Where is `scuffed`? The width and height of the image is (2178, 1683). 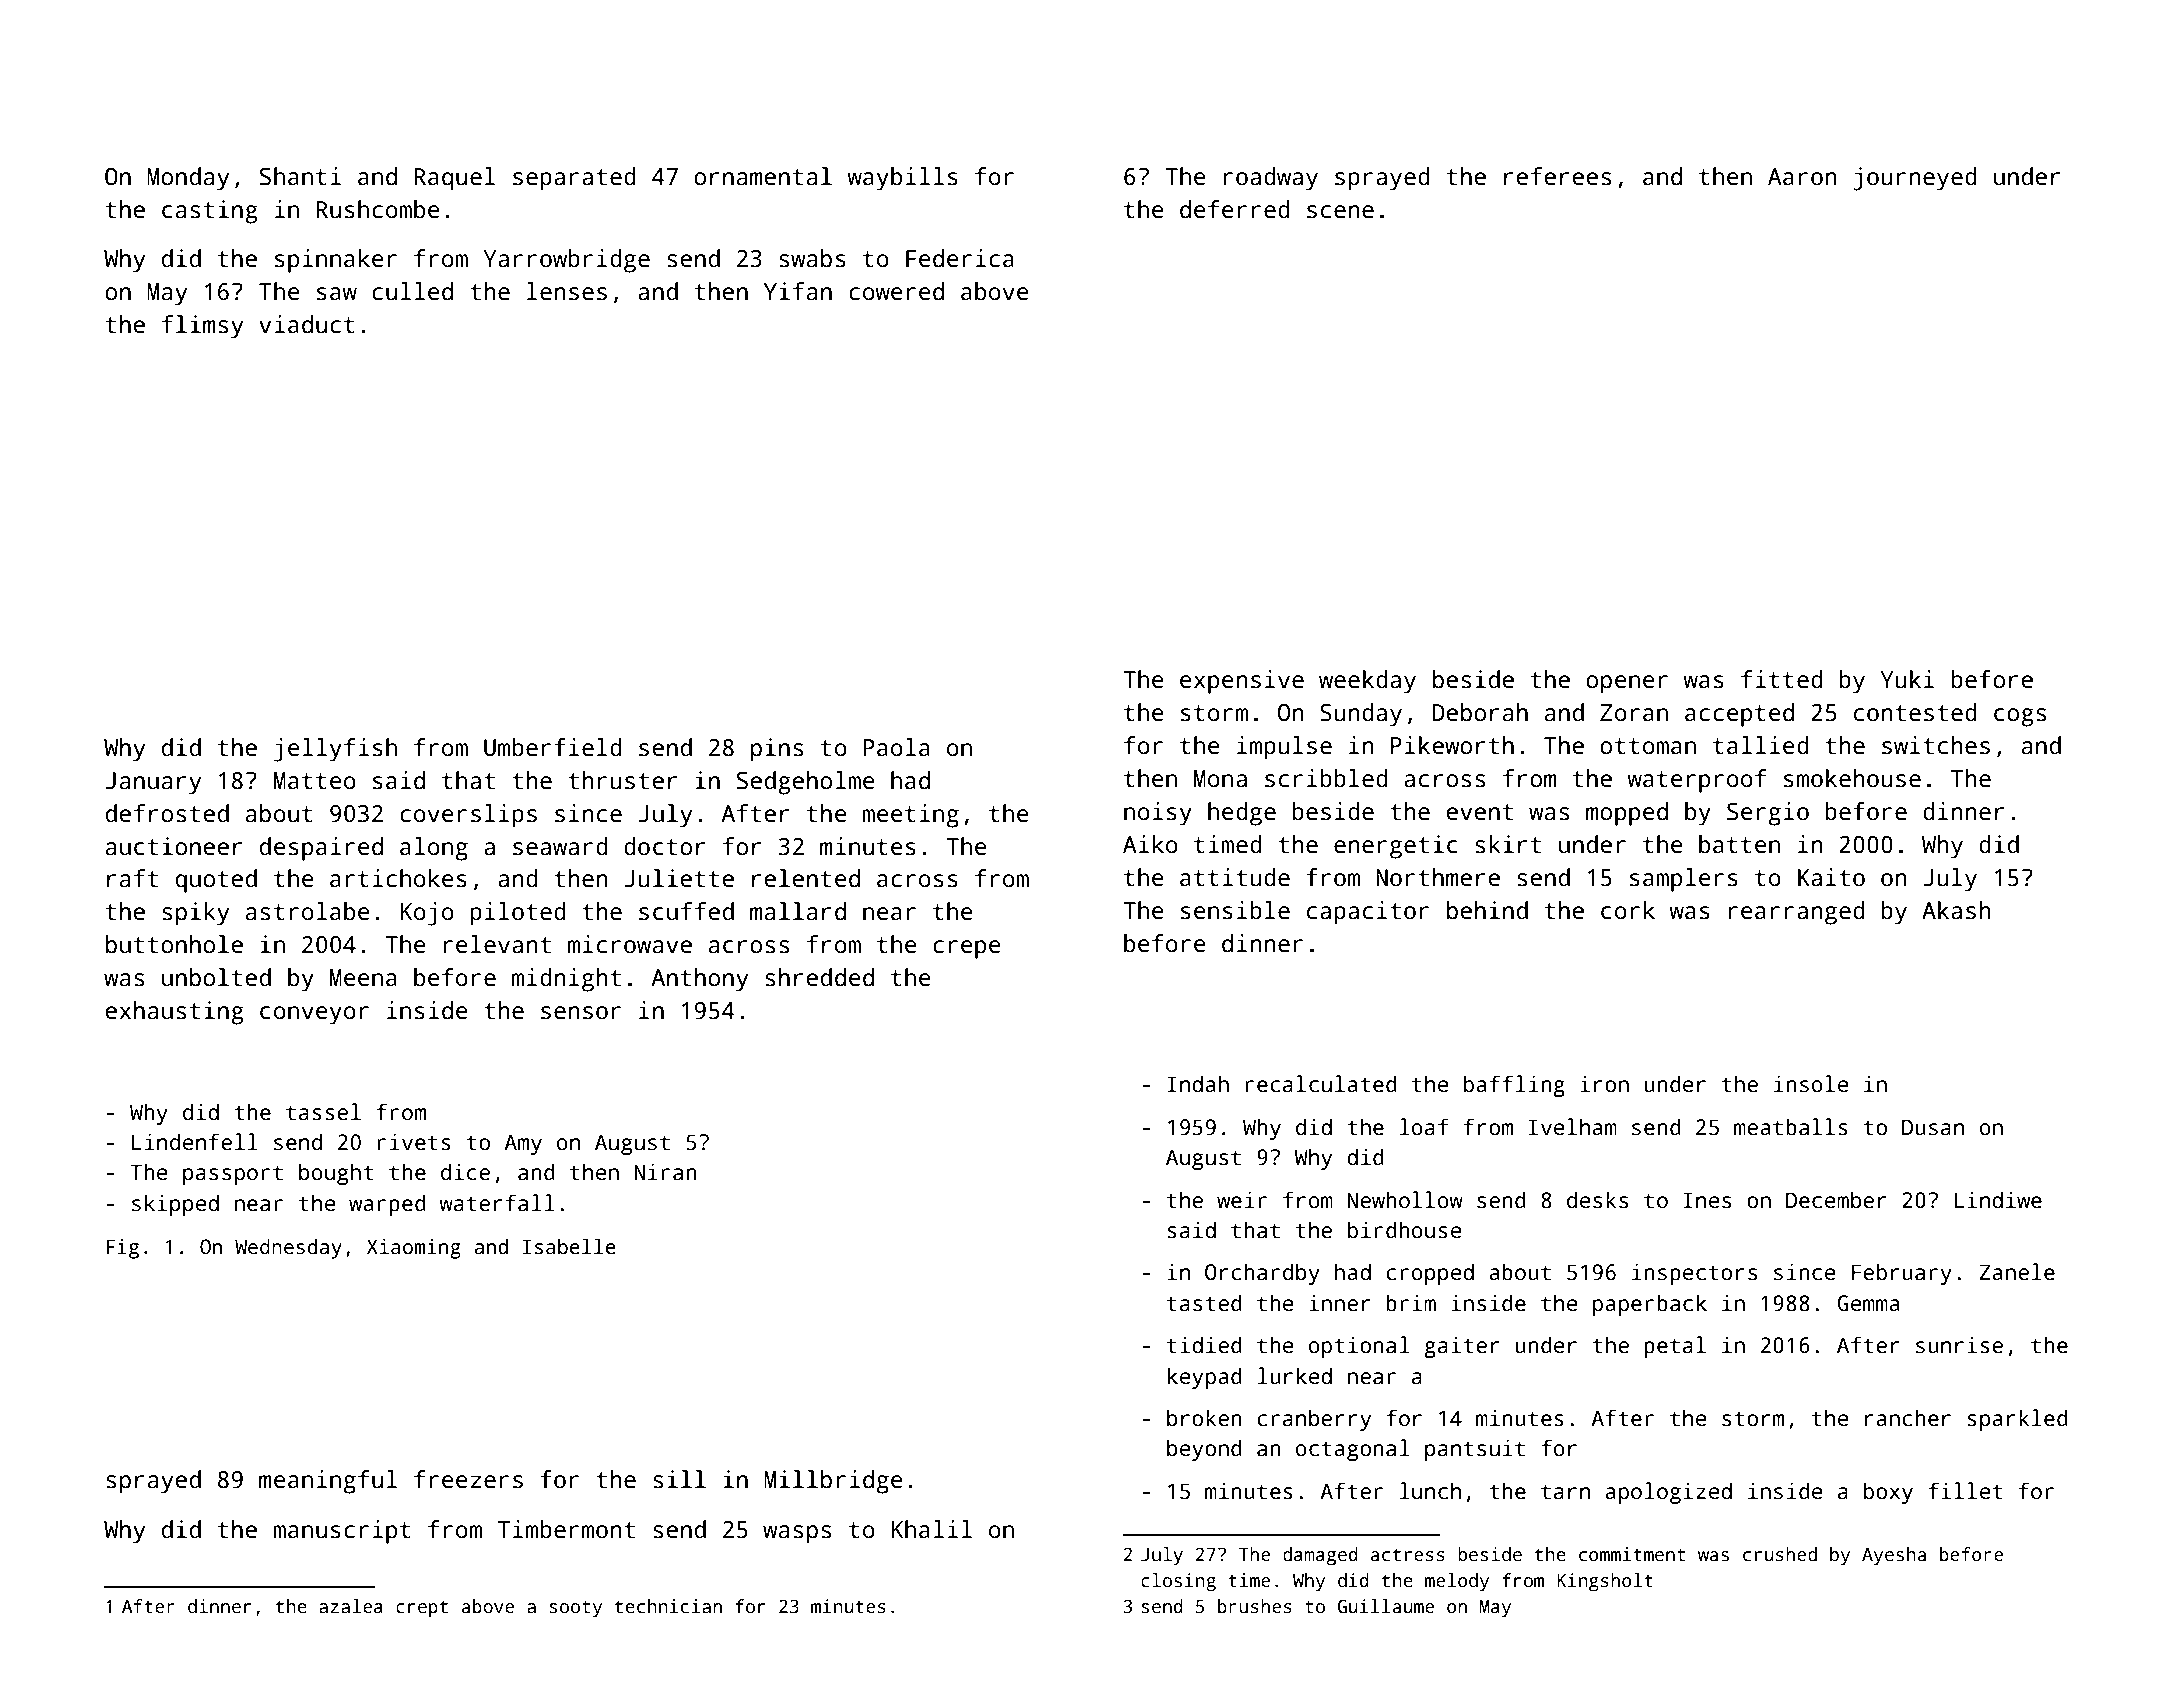
scuffed is located at coordinates (686, 911).
